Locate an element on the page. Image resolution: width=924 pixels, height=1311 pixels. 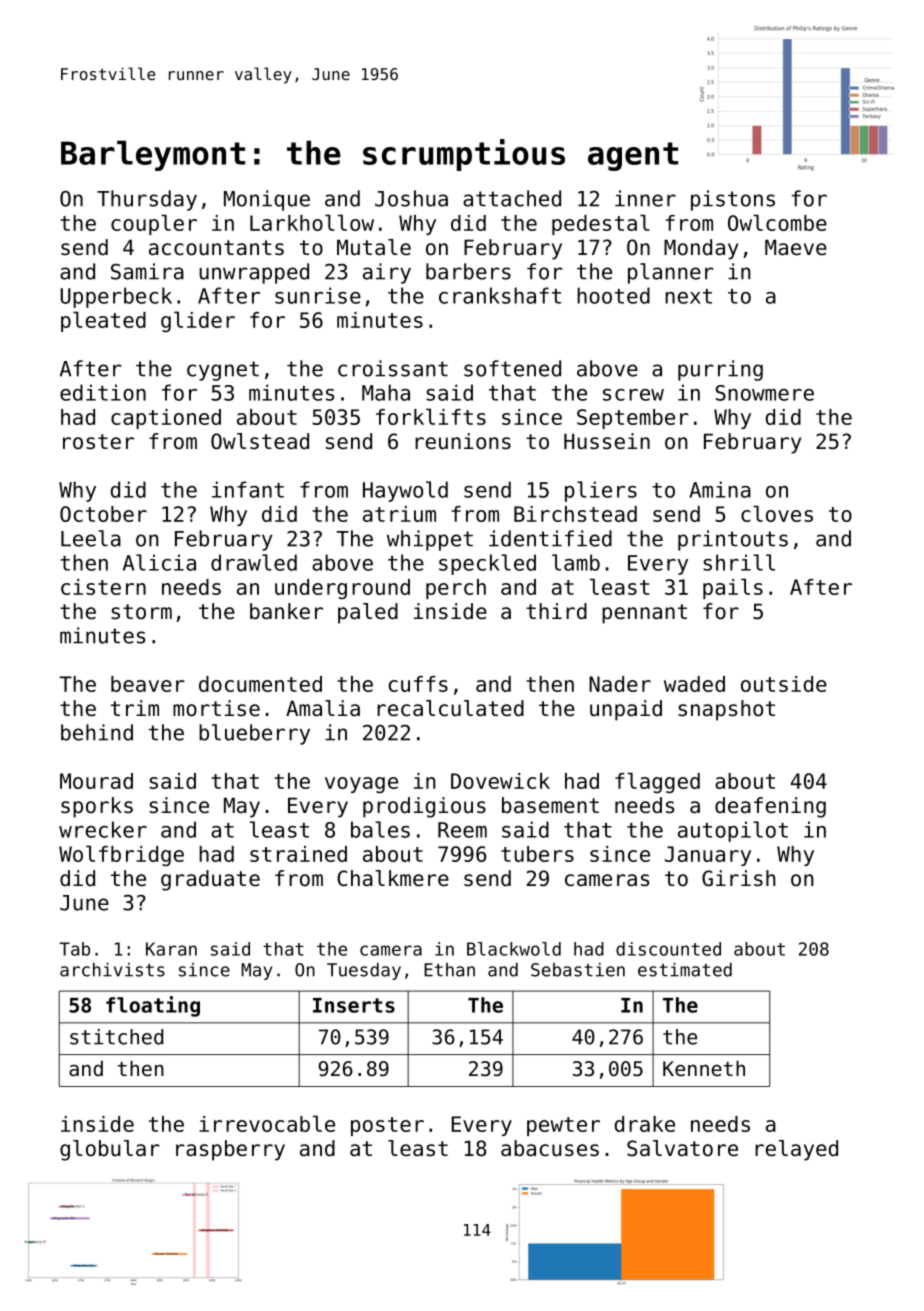
drake is located at coordinates (645, 1124).
